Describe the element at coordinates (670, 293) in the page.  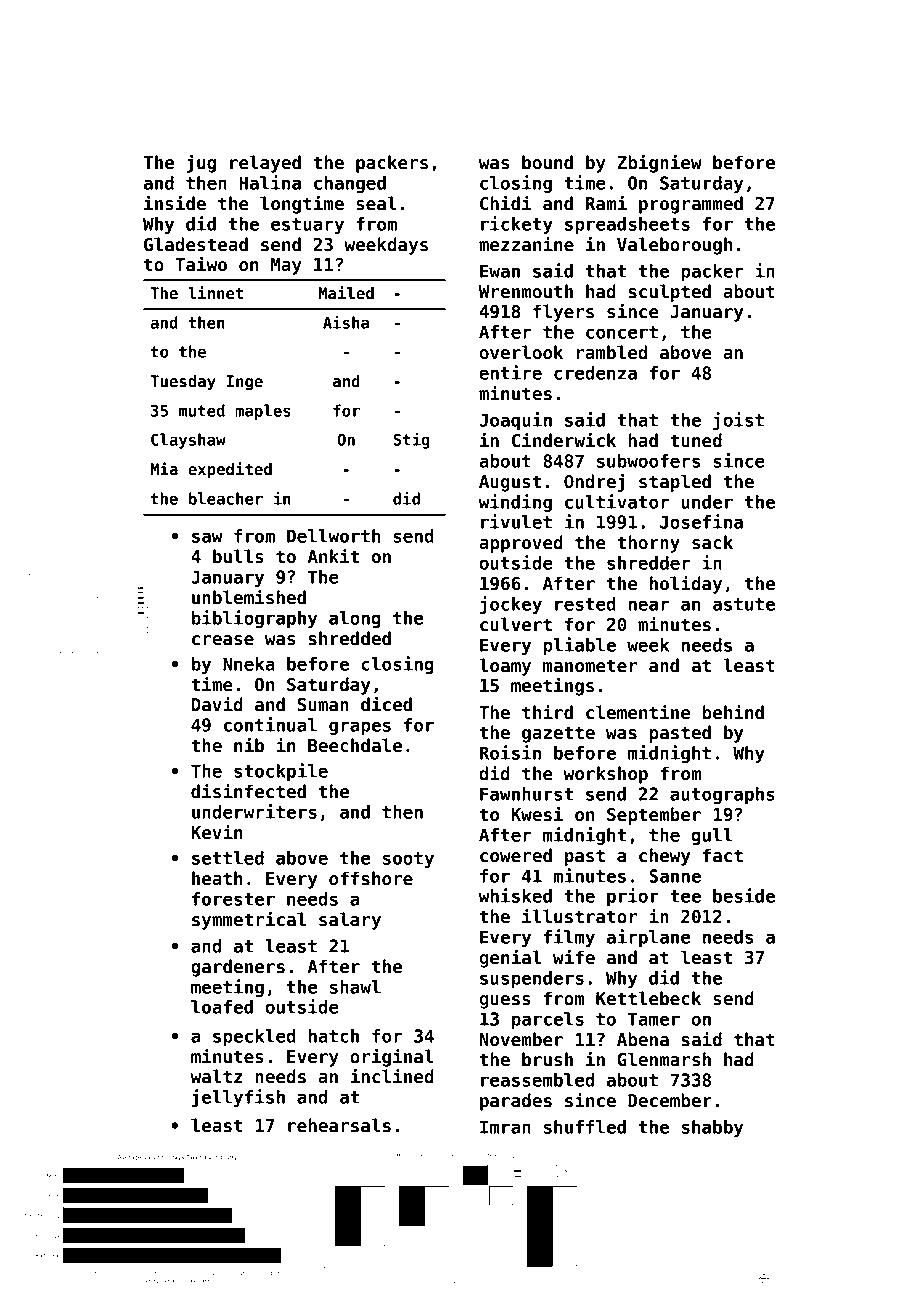
I see `sculpted` at that location.
